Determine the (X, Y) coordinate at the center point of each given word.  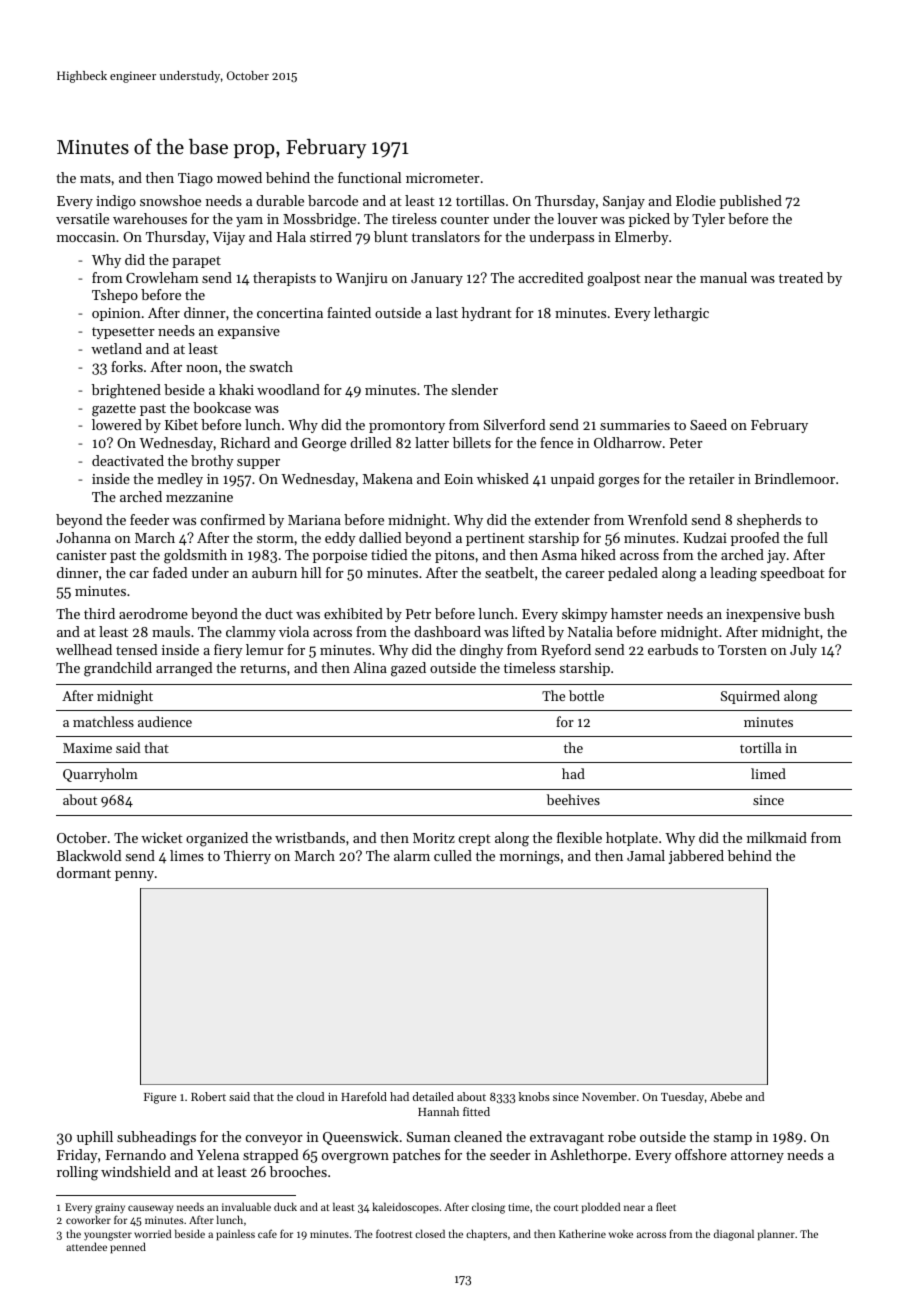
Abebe (726, 1096)
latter (432, 442)
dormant (84, 872)
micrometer (443, 178)
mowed (239, 177)
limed (768, 773)
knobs (534, 1096)
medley (180, 480)
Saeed (708, 424)
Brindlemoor (795, 478)
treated (801, 277)
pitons (454, 556)
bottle (586, 695)
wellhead (84, 649)
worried (152, 1233)
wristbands (310, 837)
